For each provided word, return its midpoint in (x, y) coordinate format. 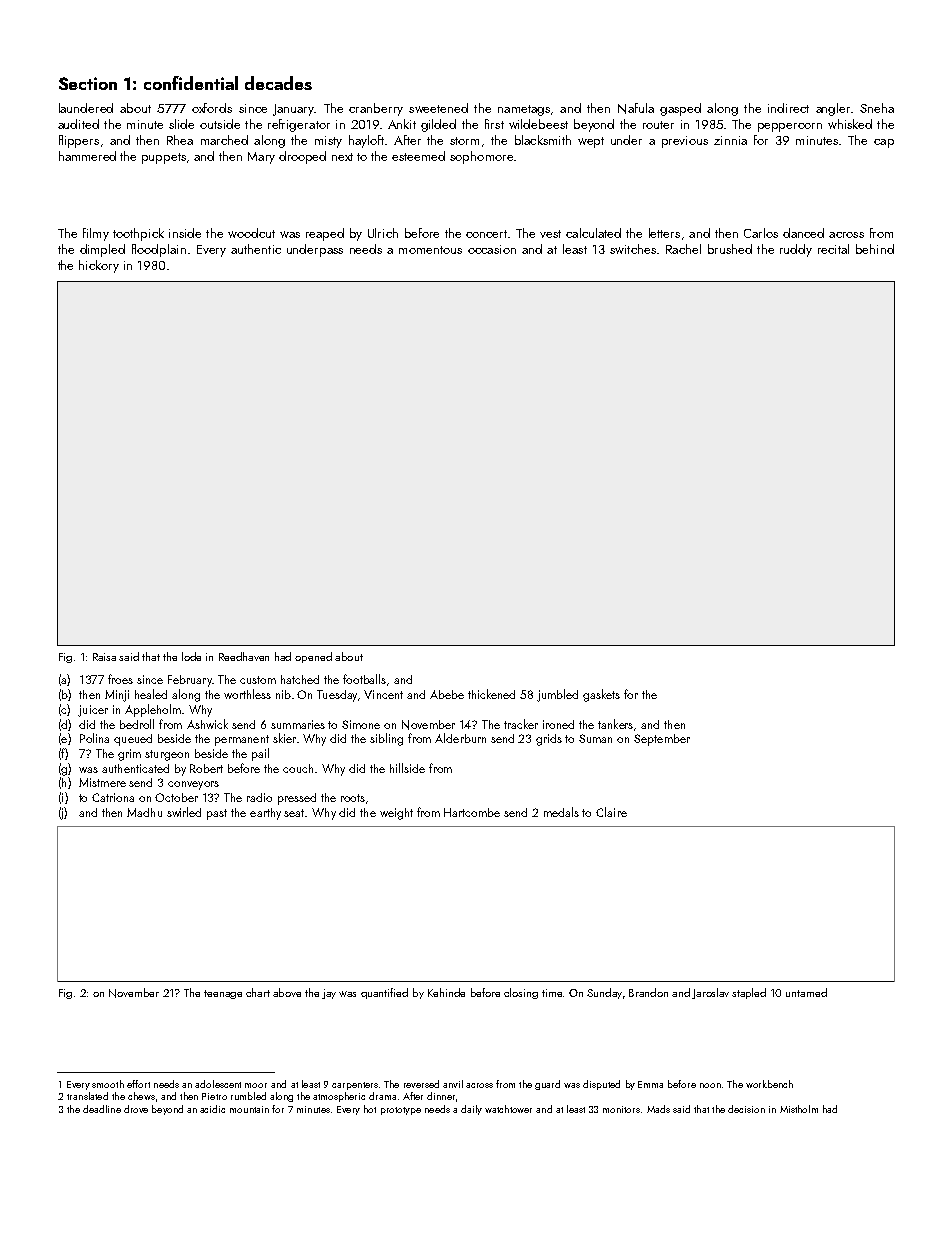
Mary (261, 158)
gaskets (601, 695)
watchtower (508, 1109)
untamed (806, 992)
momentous (430, 250)
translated (87, 1096)
